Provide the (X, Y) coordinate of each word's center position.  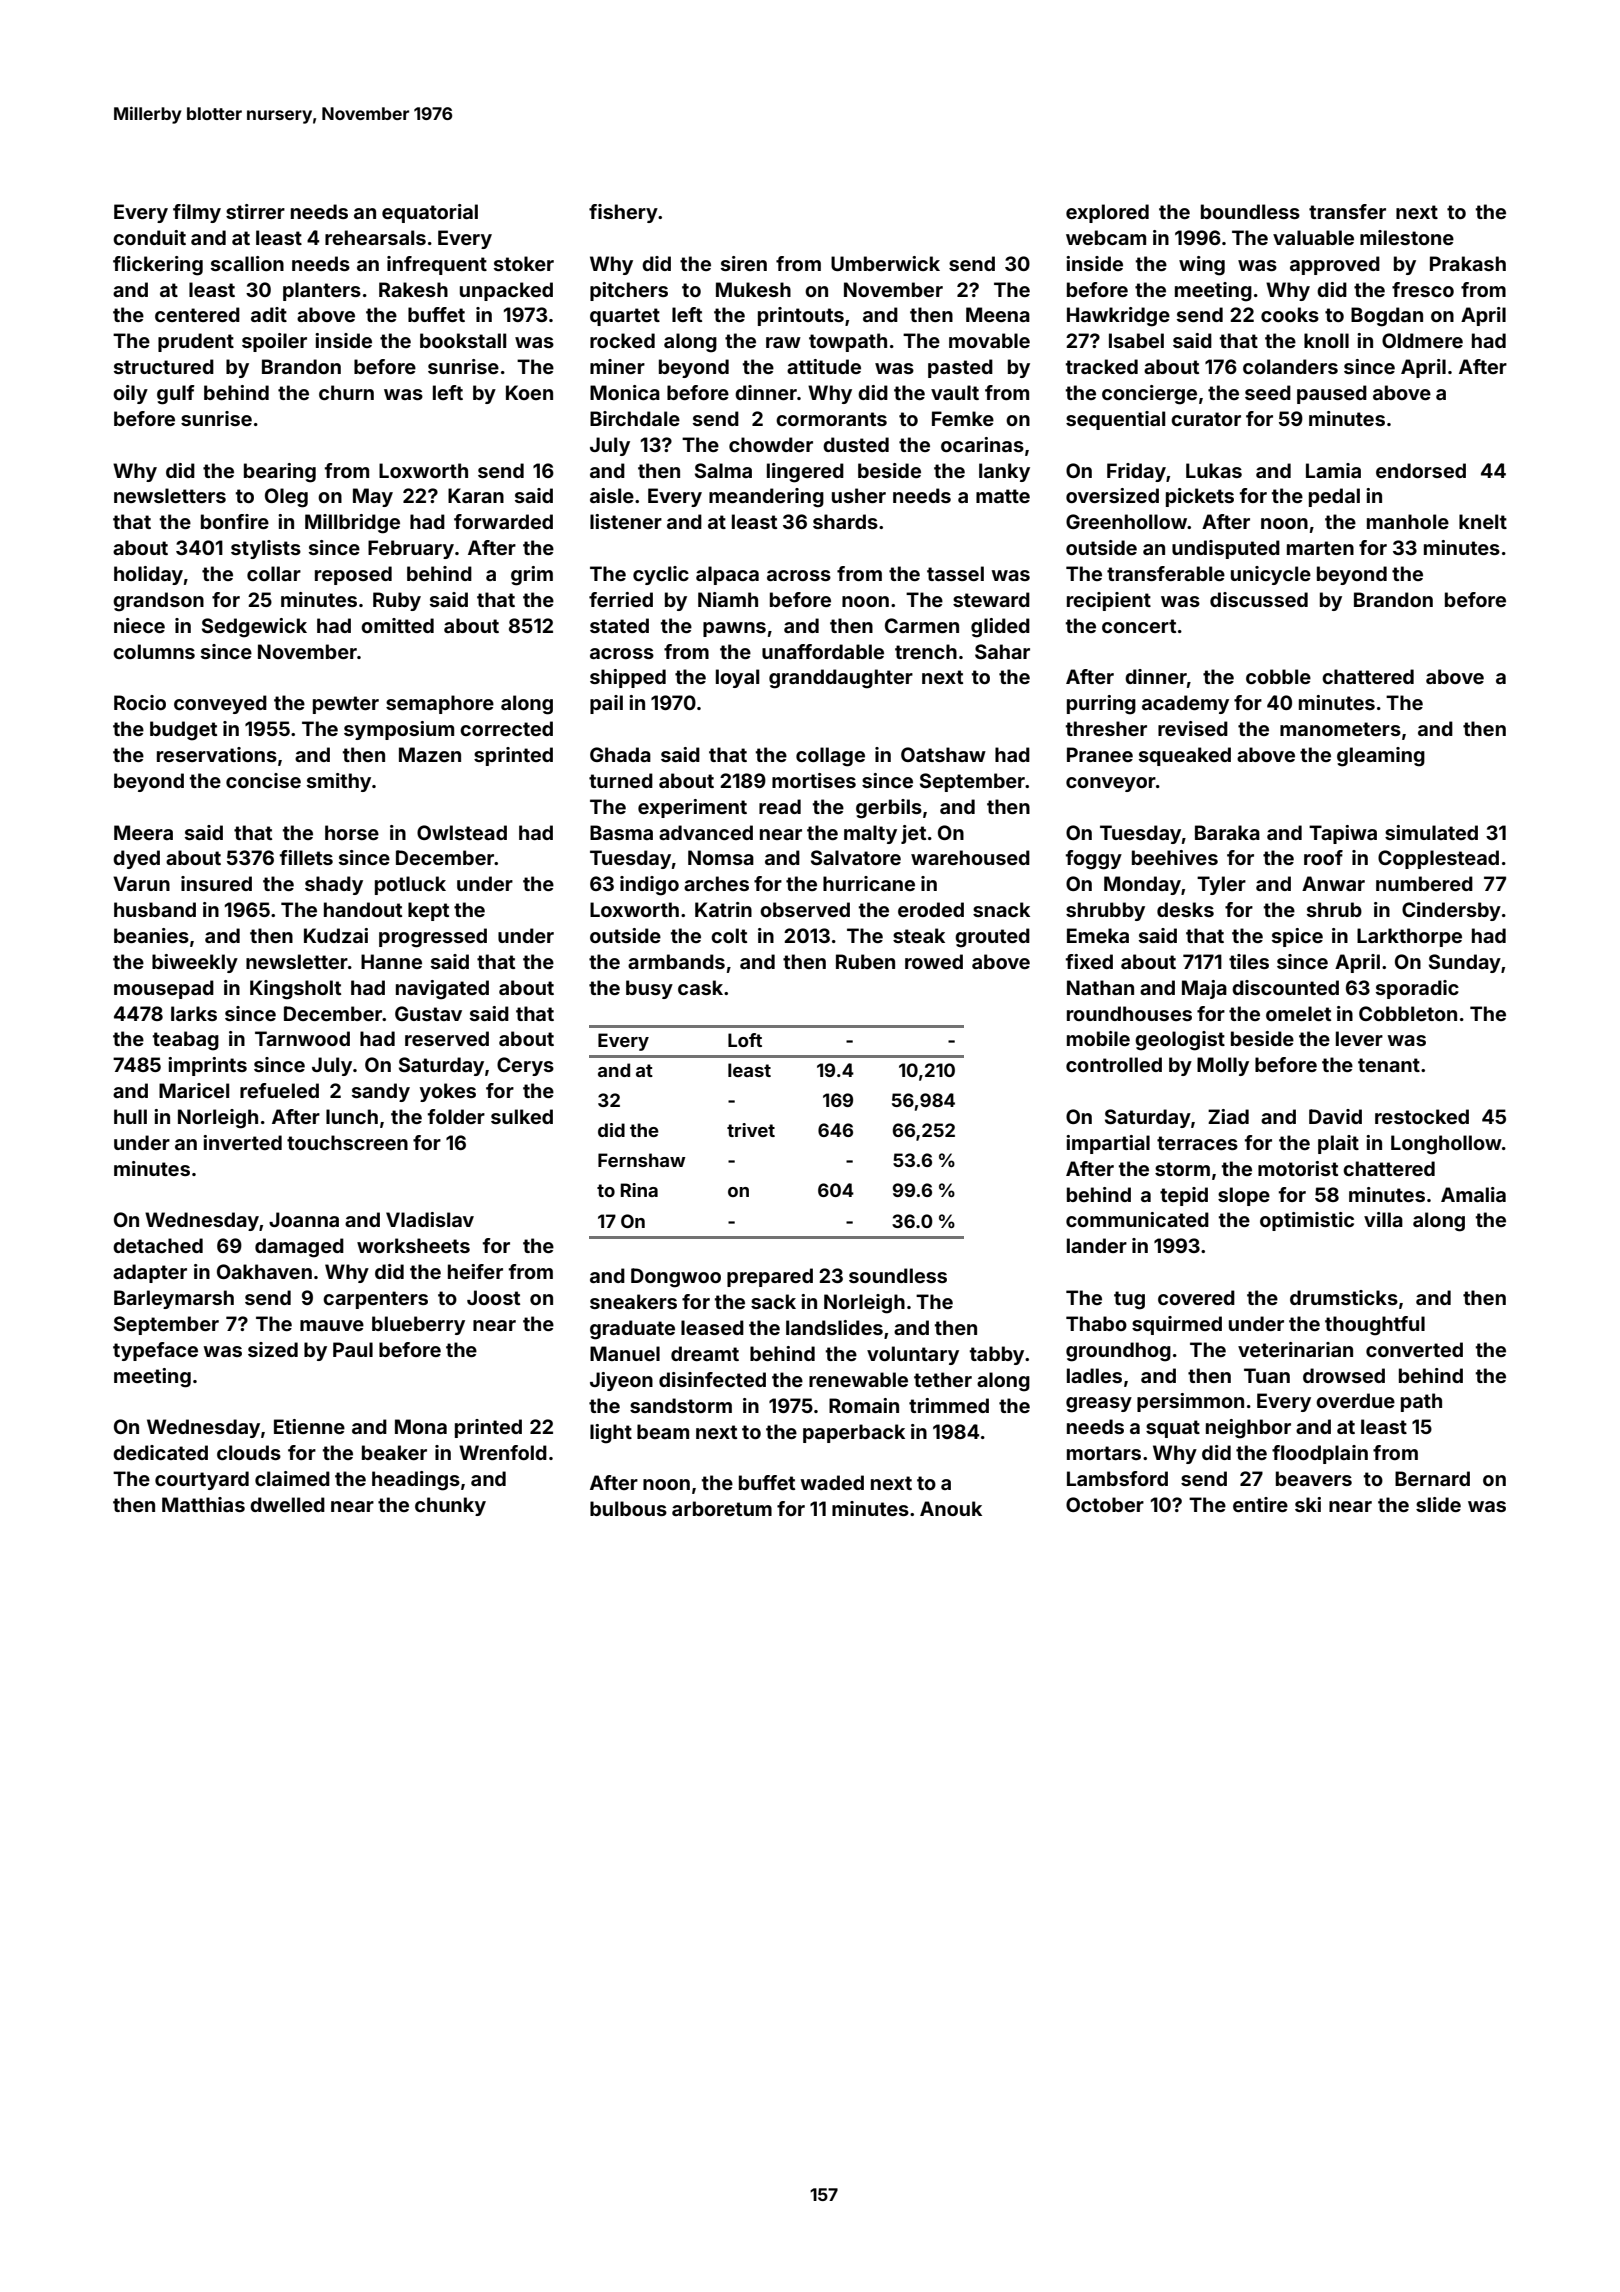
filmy (197, 213)
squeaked (1185, 756)
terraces (1197, 1143)
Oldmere (1422, 340)
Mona (421, 1426)
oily (130, 394)
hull (130, 1116)
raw (783, 342)
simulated (1431, 832)
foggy (1094, 860)
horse (352, 832)
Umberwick (885, 263)
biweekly (195, 963)
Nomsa (721, 857)
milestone (1407, 237)
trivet (751, 1130)
